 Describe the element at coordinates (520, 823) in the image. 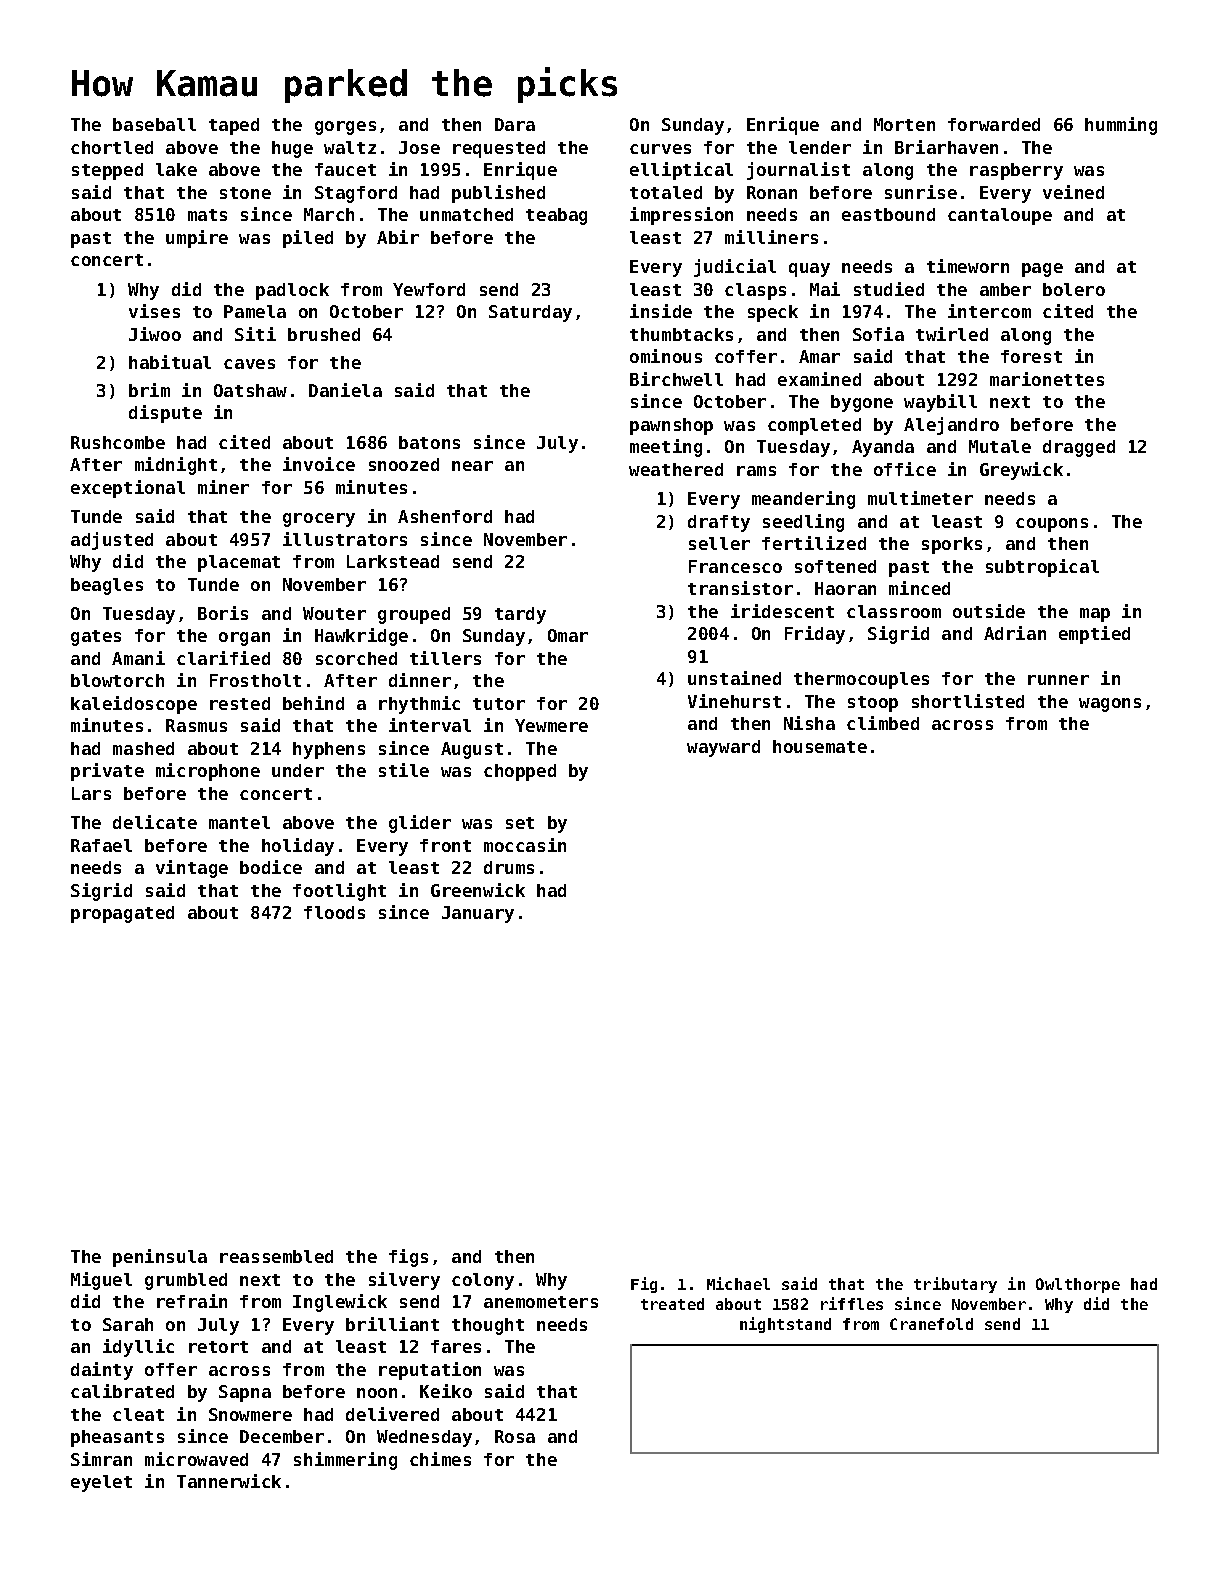

I see `set` at that location.
